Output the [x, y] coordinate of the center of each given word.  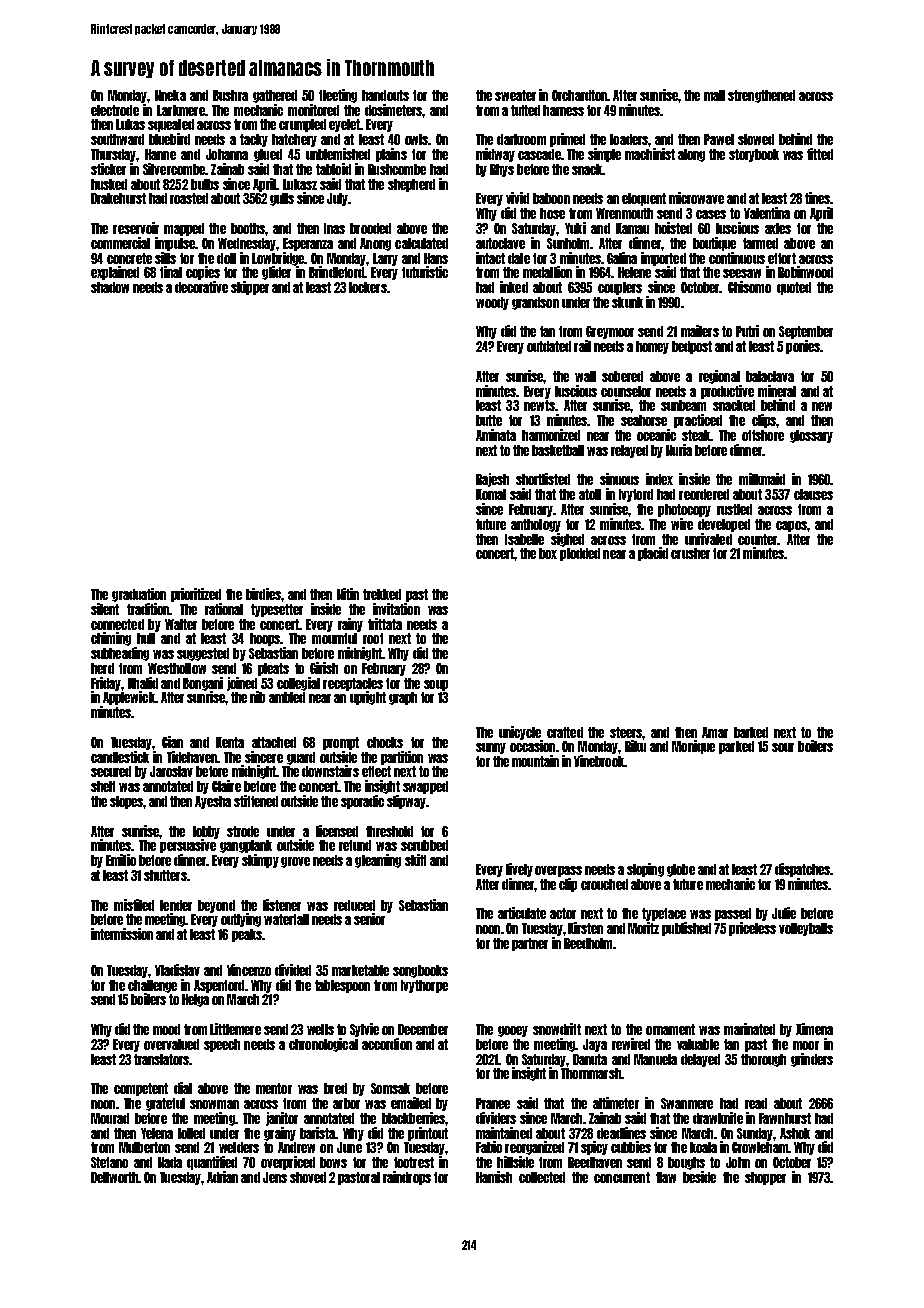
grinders [812, 1060]
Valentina [767, 213]
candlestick [120, 757]
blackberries [413, 1118]
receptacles [353, 684]
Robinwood [805, 272]
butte [489, 420]
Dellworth [114, 1177]
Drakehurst [118, 198]
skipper [250, 288]
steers [626, 732]
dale [519, 258]
